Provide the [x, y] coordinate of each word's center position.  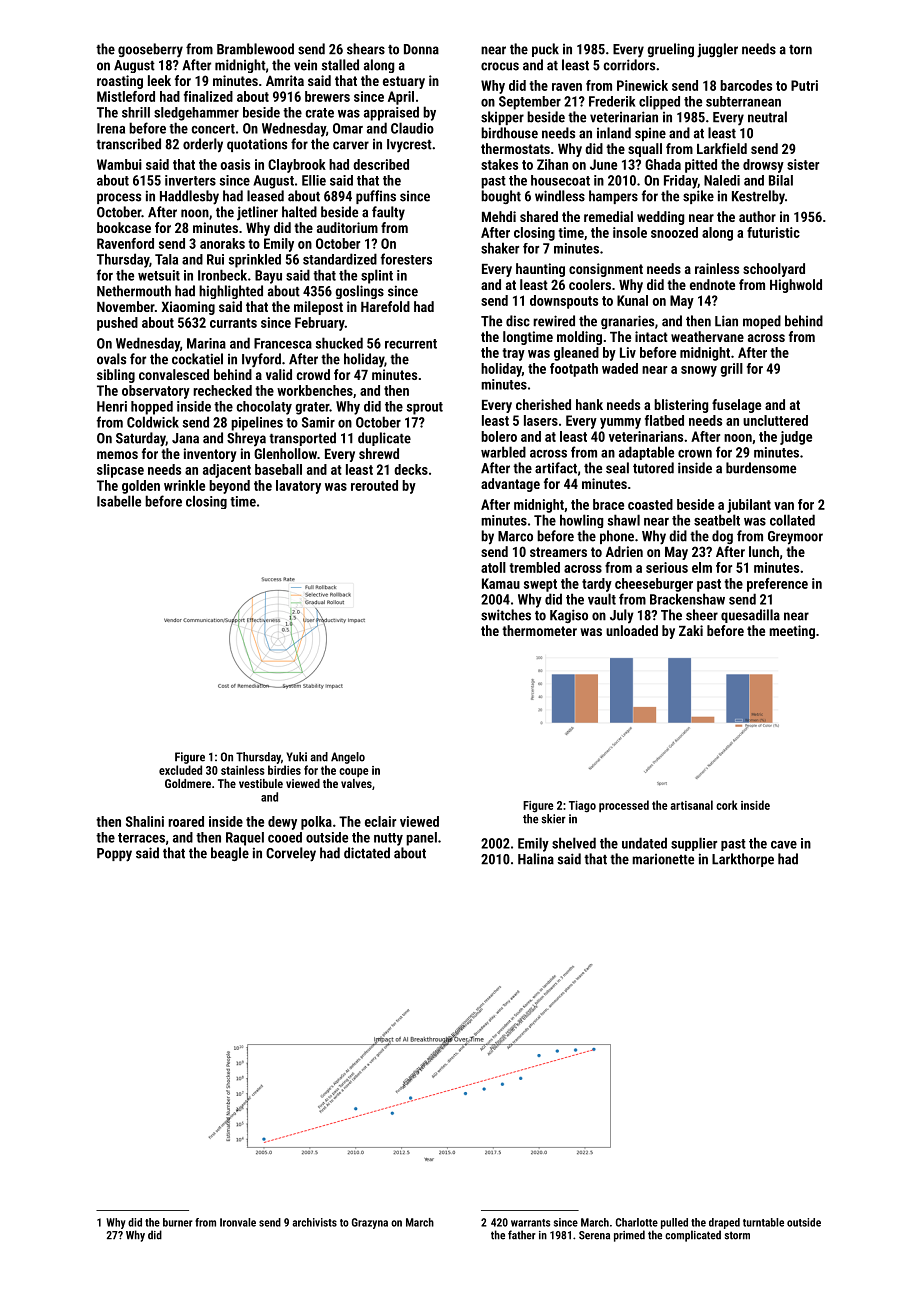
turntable [763, 1222]
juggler [717, 50]
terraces [141, 838]
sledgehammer [196, 114]
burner [178, 1222]
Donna [421, 49]
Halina [536, 859]
